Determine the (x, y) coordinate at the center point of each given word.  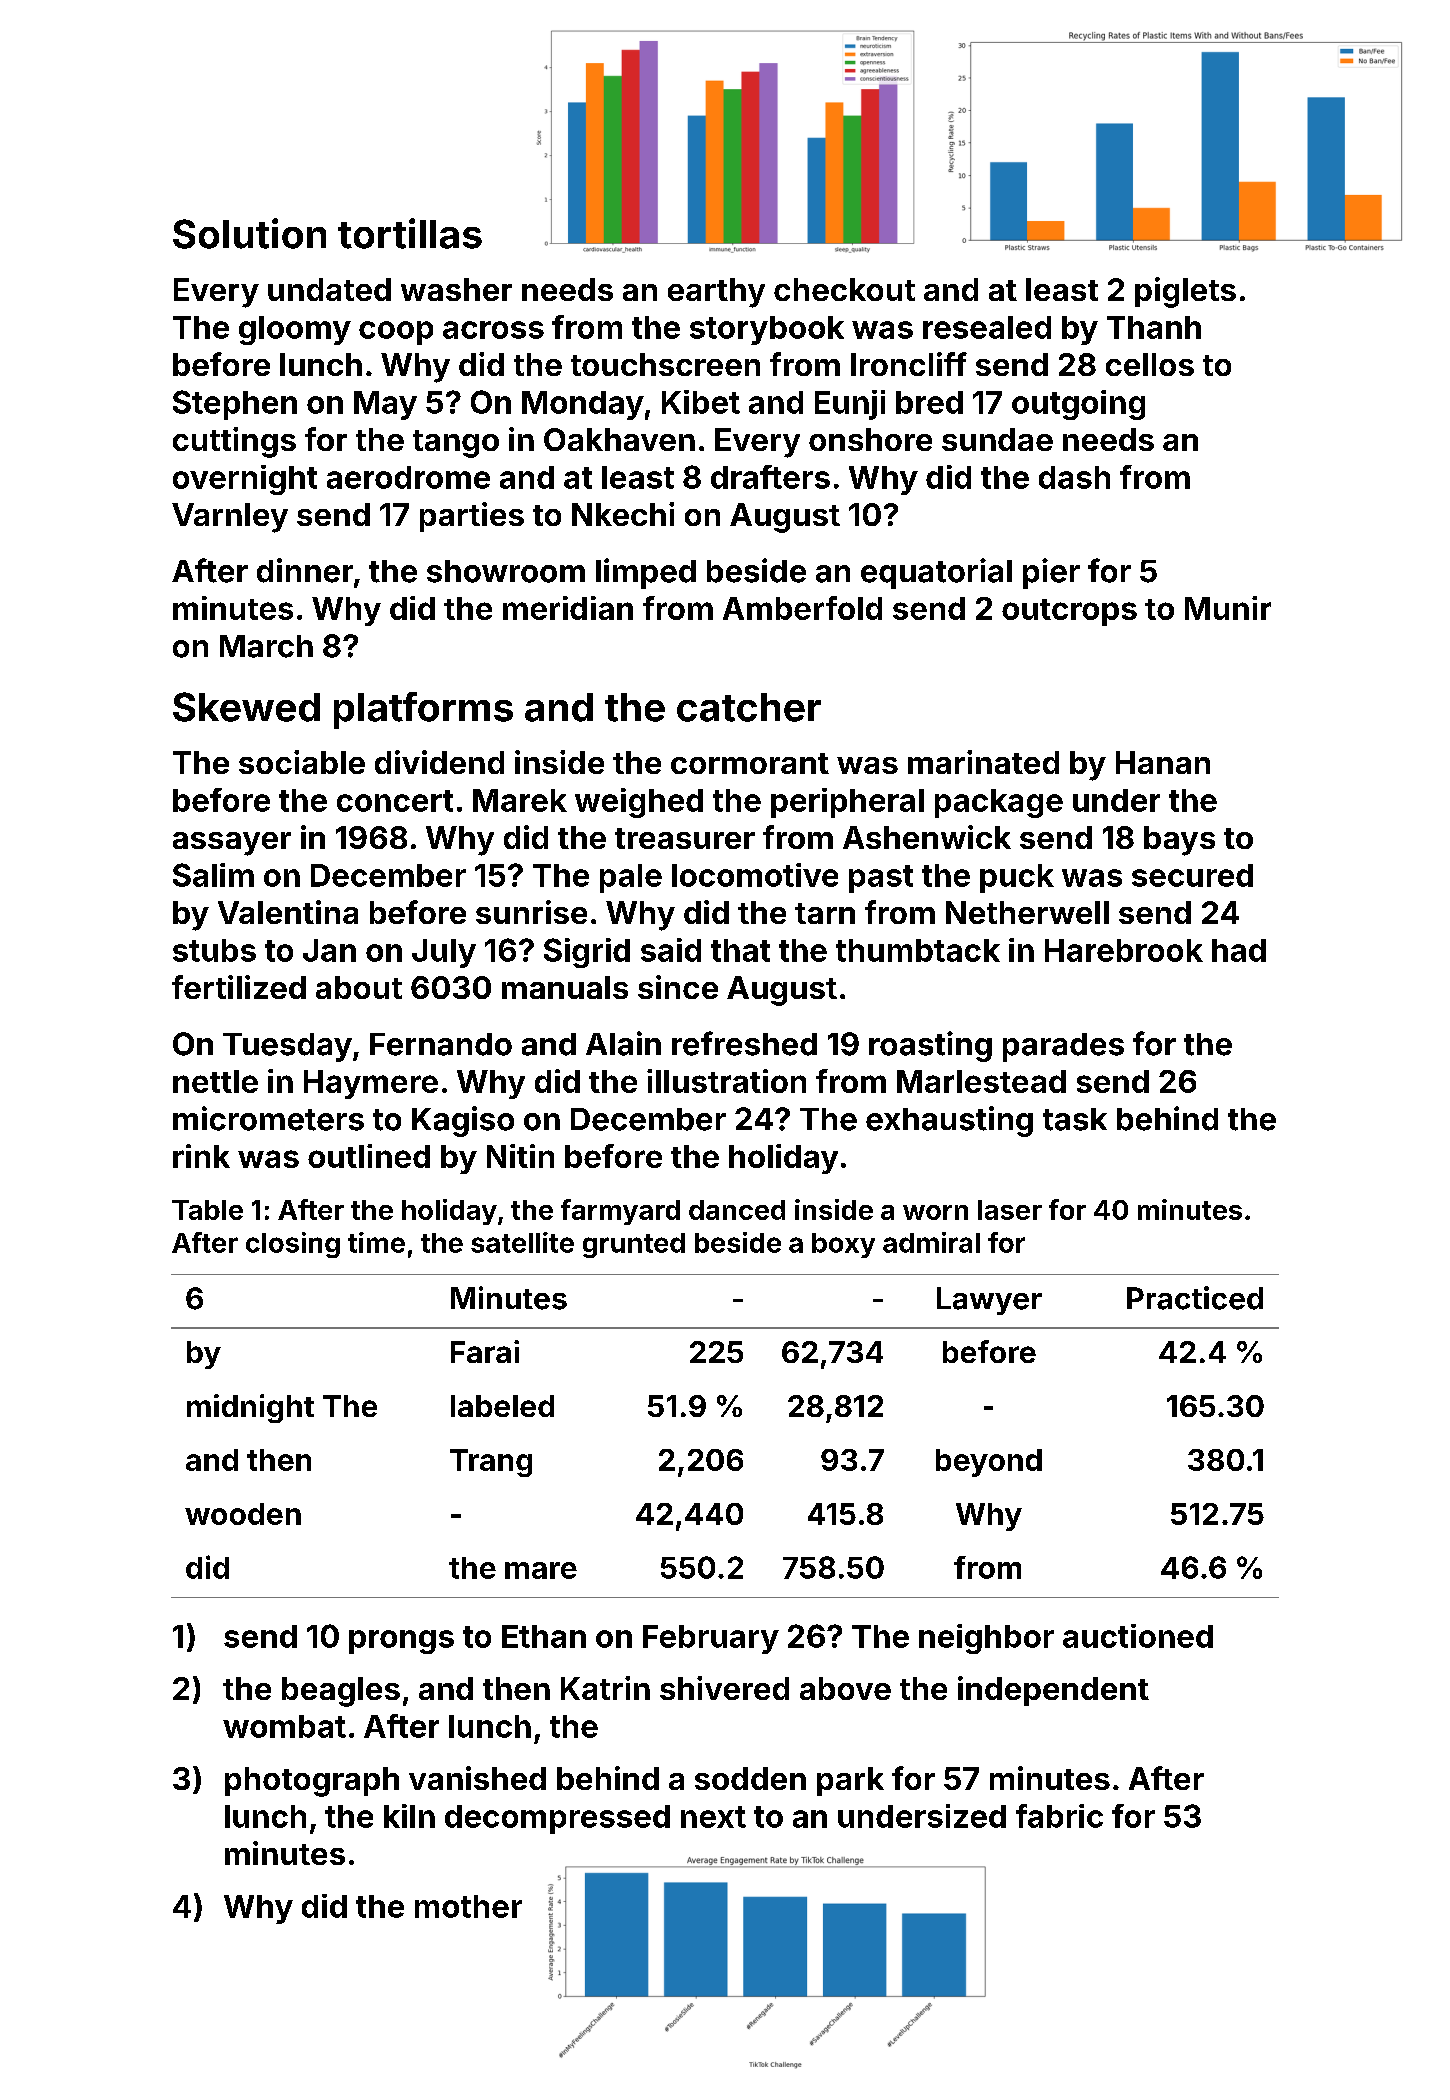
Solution (249, 233)
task (1075, 1119)
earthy (716, 293)
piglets (1185, 292)
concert (395, 801)
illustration (726, 1081)
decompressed (557, 1819)
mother (468, 1906)
